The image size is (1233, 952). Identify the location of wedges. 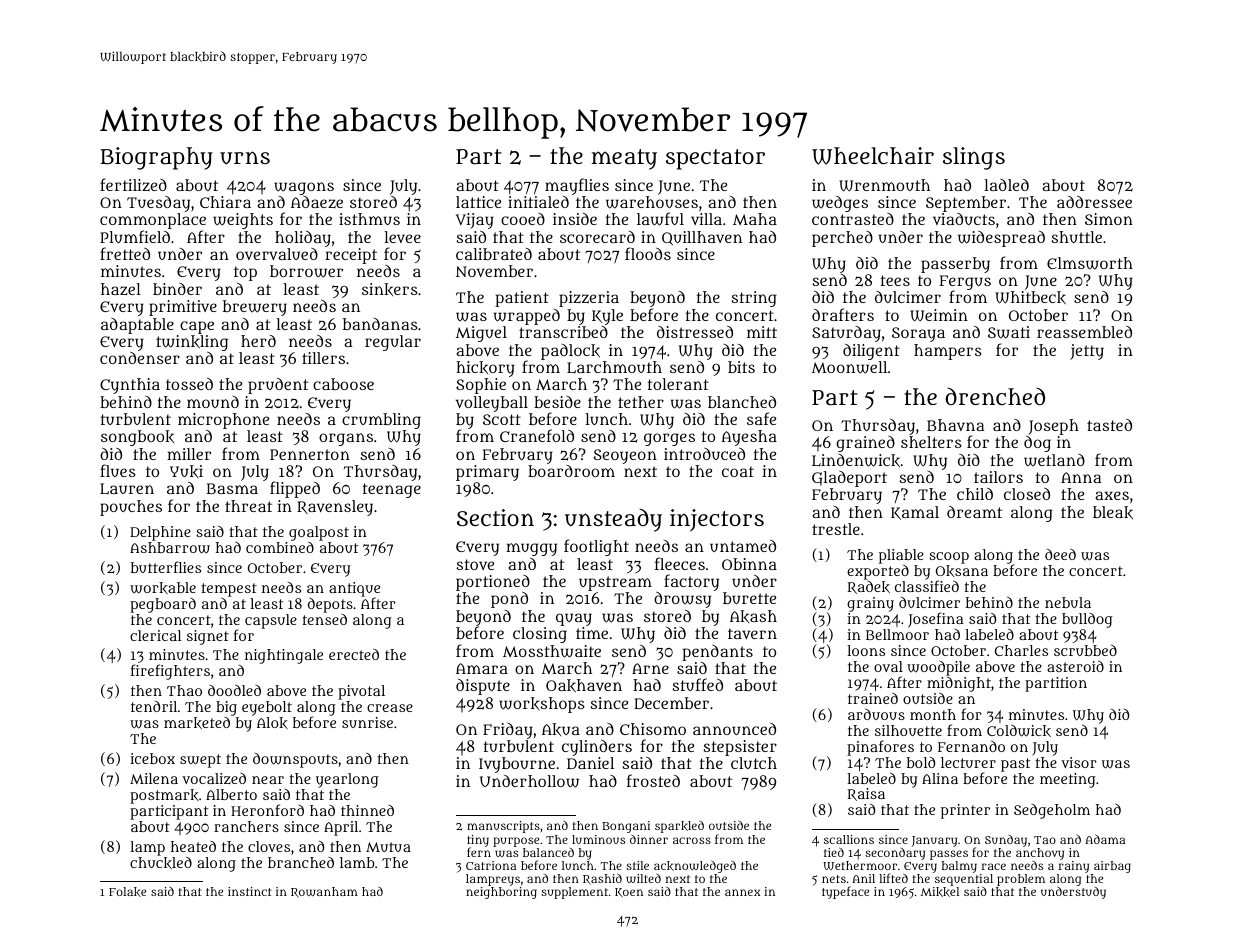
(840, 204).
